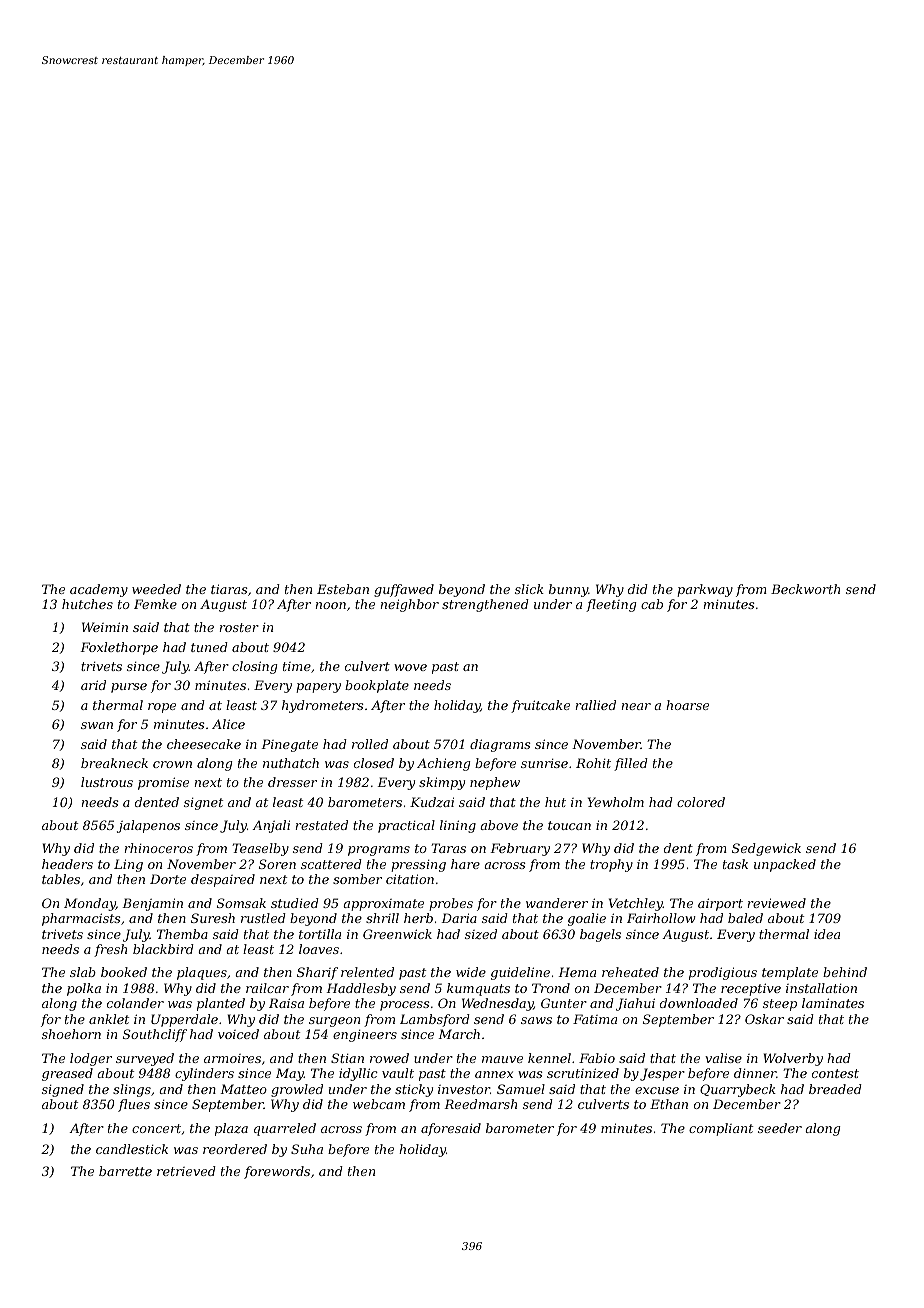  I want to click on arid, so click(93, 685).
